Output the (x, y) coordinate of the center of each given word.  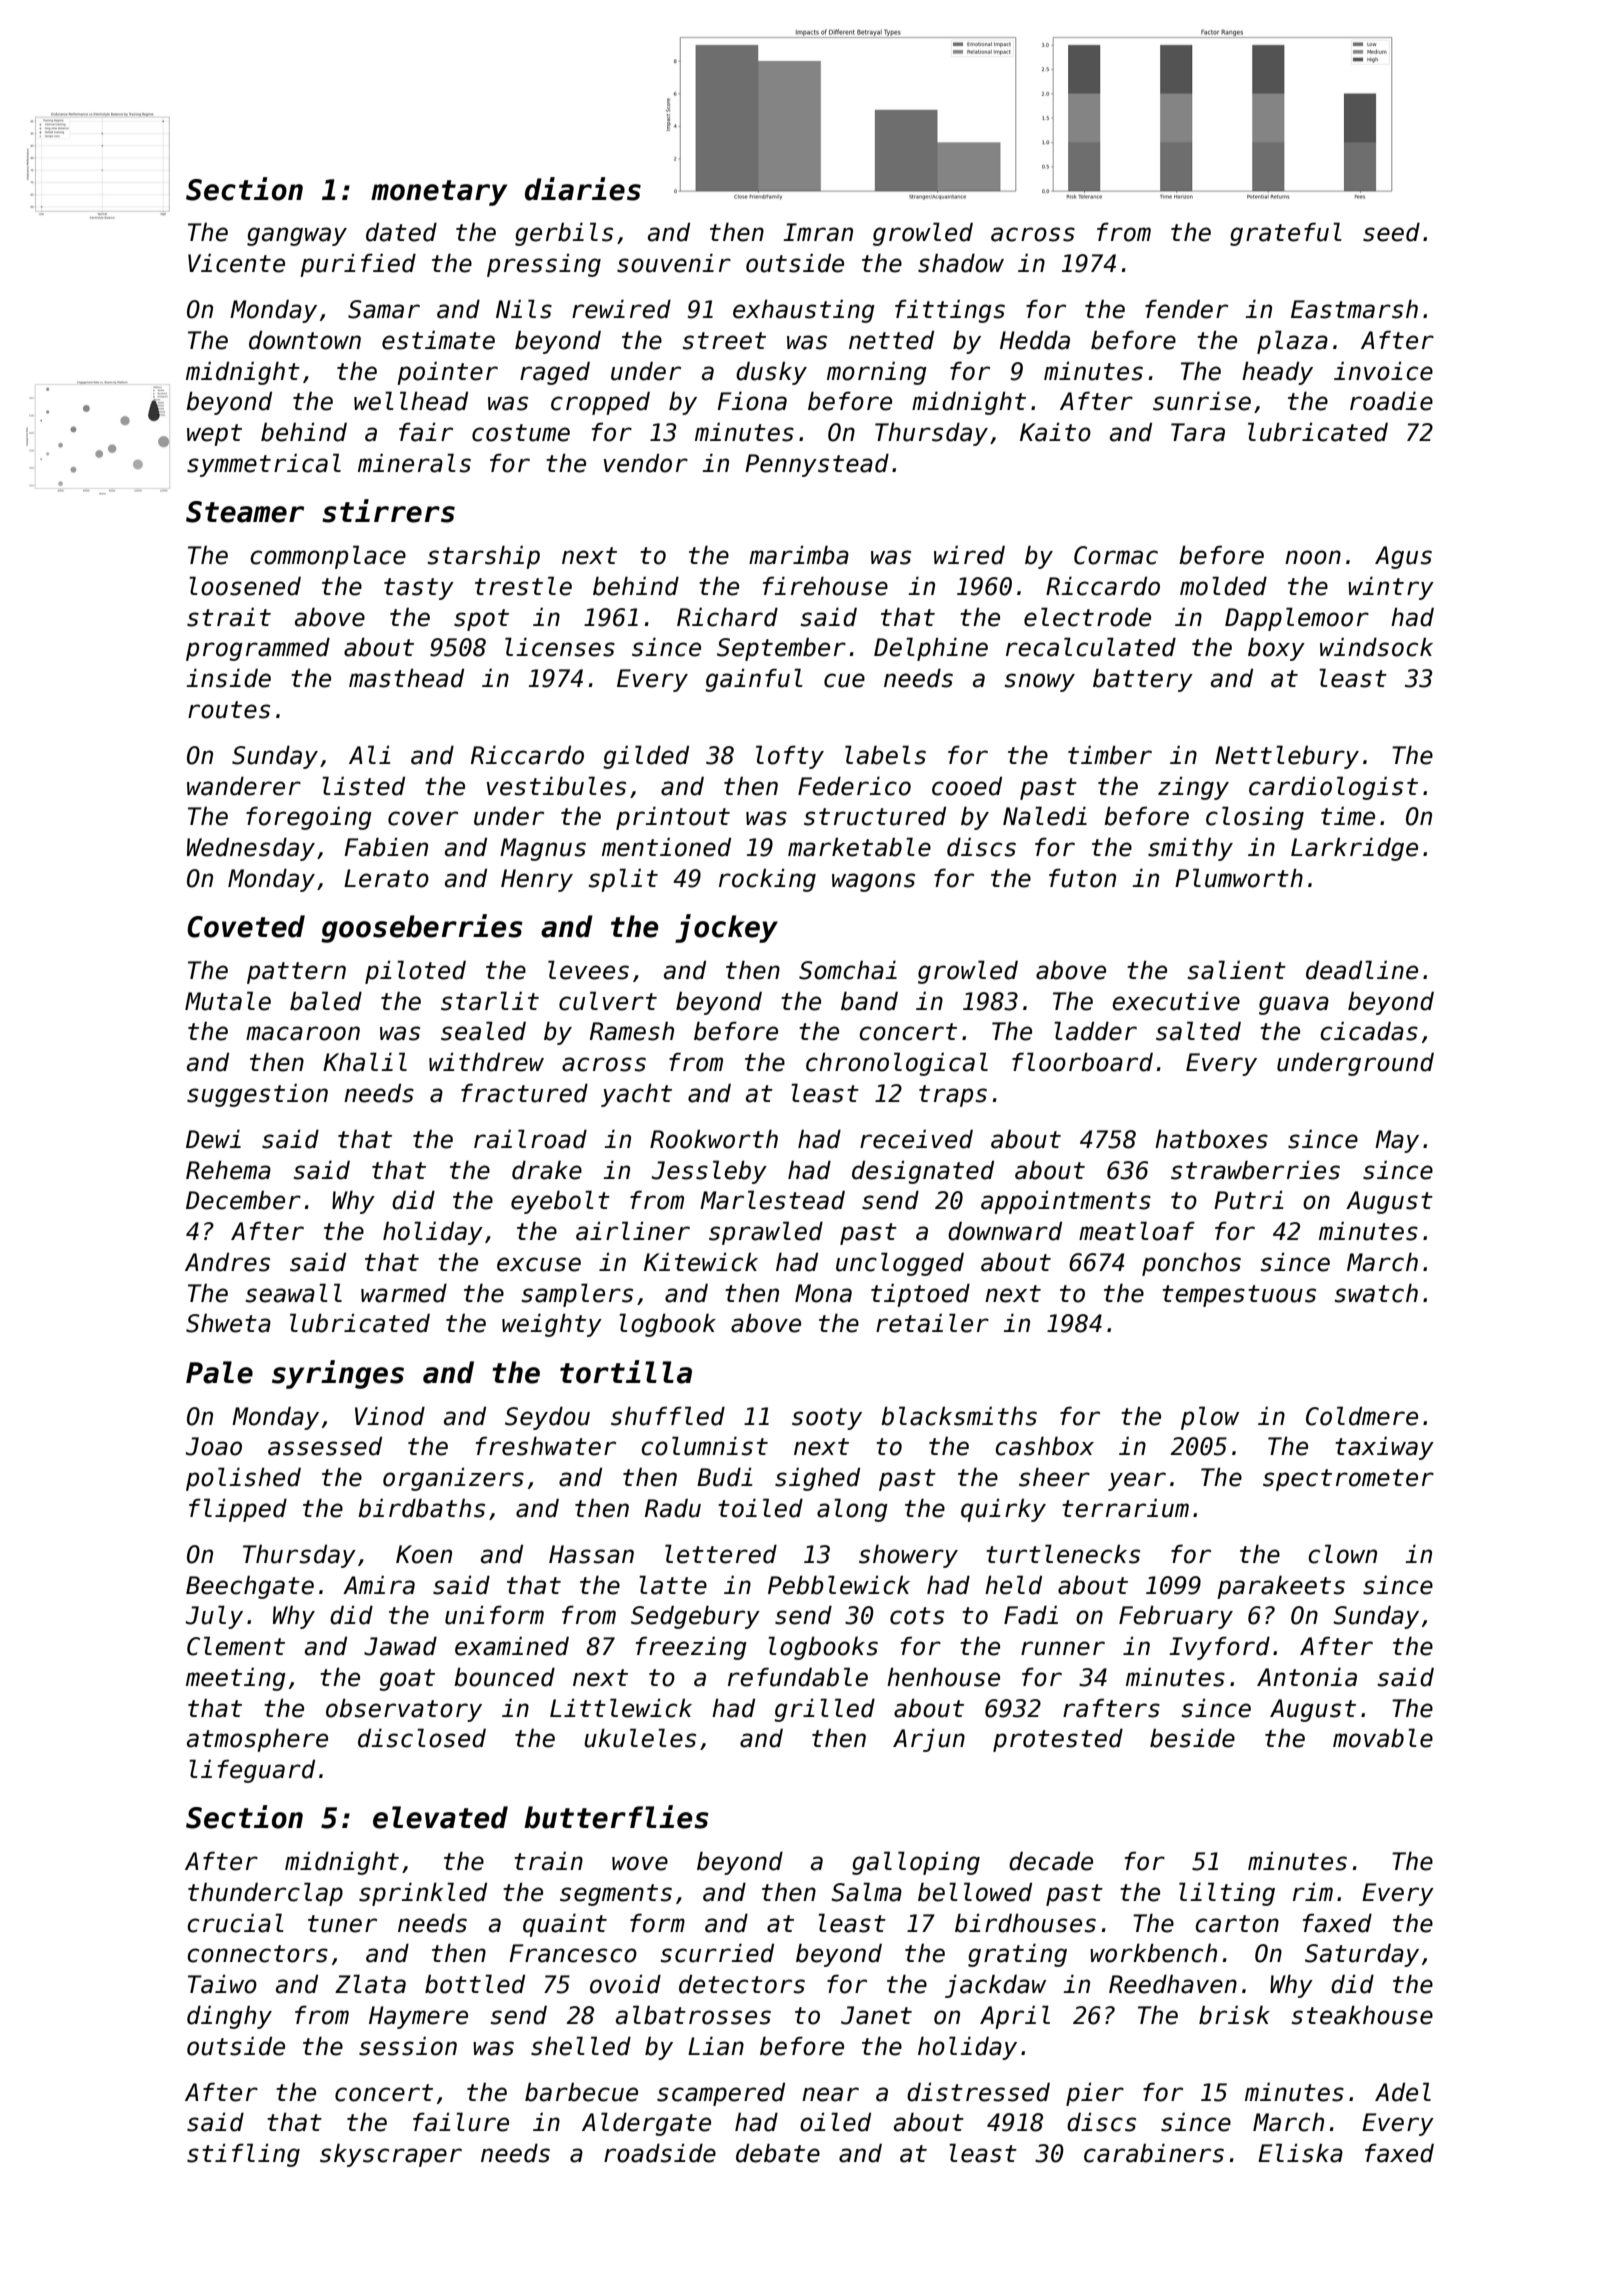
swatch (1376, 1293)
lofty (790, 757)
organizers (453, 1479)
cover (423, 818)
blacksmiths (959, 1416)
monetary (439, 193)
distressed (978, 2092)
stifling (243, 2155)
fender (1186, 309)
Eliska (1300, 2153)
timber (1110, 755)
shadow (961, 263)
